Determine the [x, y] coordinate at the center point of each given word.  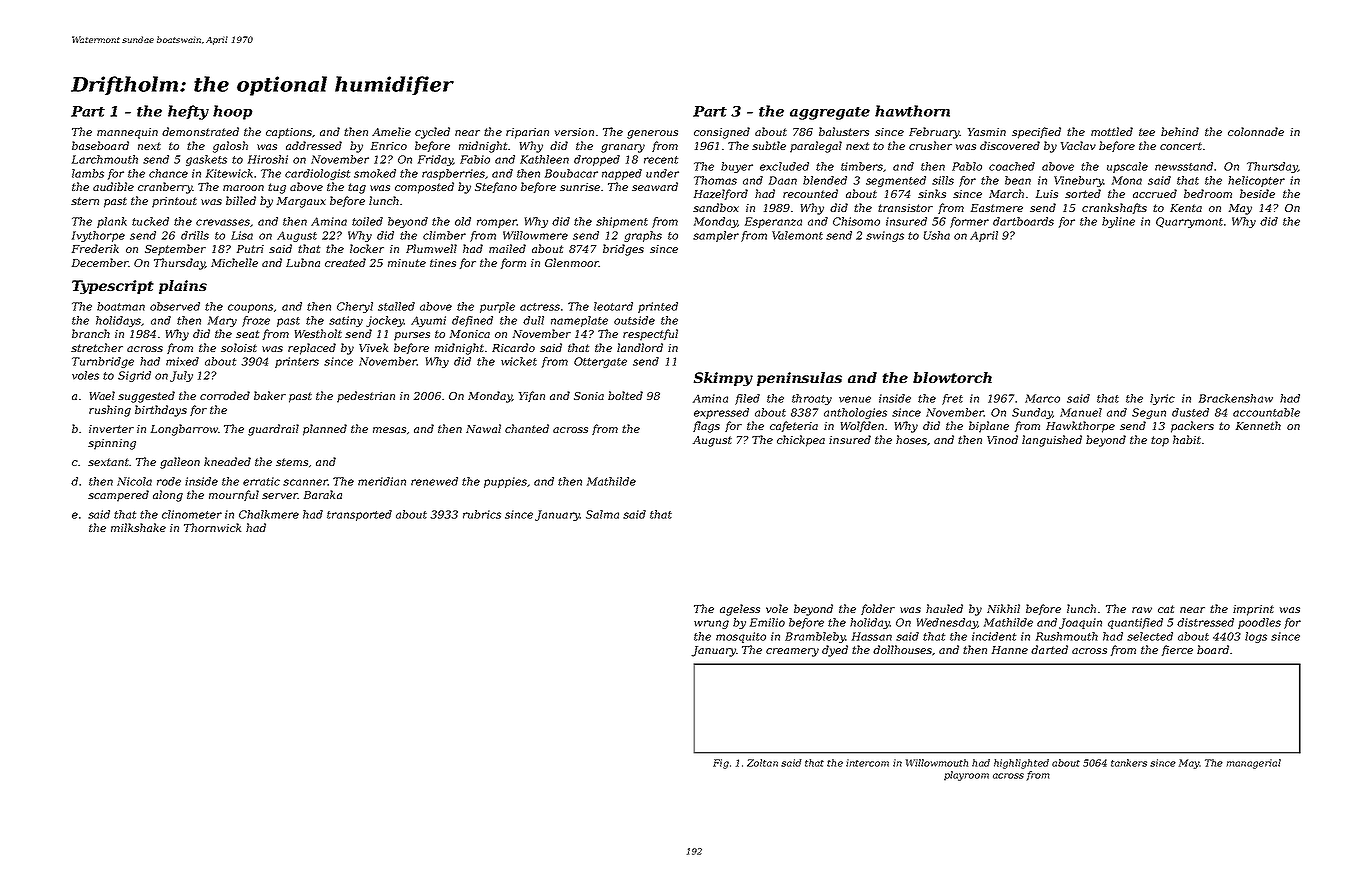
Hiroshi [268, 159]
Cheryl [355, 307]
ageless [740, 610]
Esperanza [773, 222]
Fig [721, 764]
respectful [650, 335]
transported [359, 515]
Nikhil [1003, 608]
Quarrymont [1189, 222]
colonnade [1256, 131]
